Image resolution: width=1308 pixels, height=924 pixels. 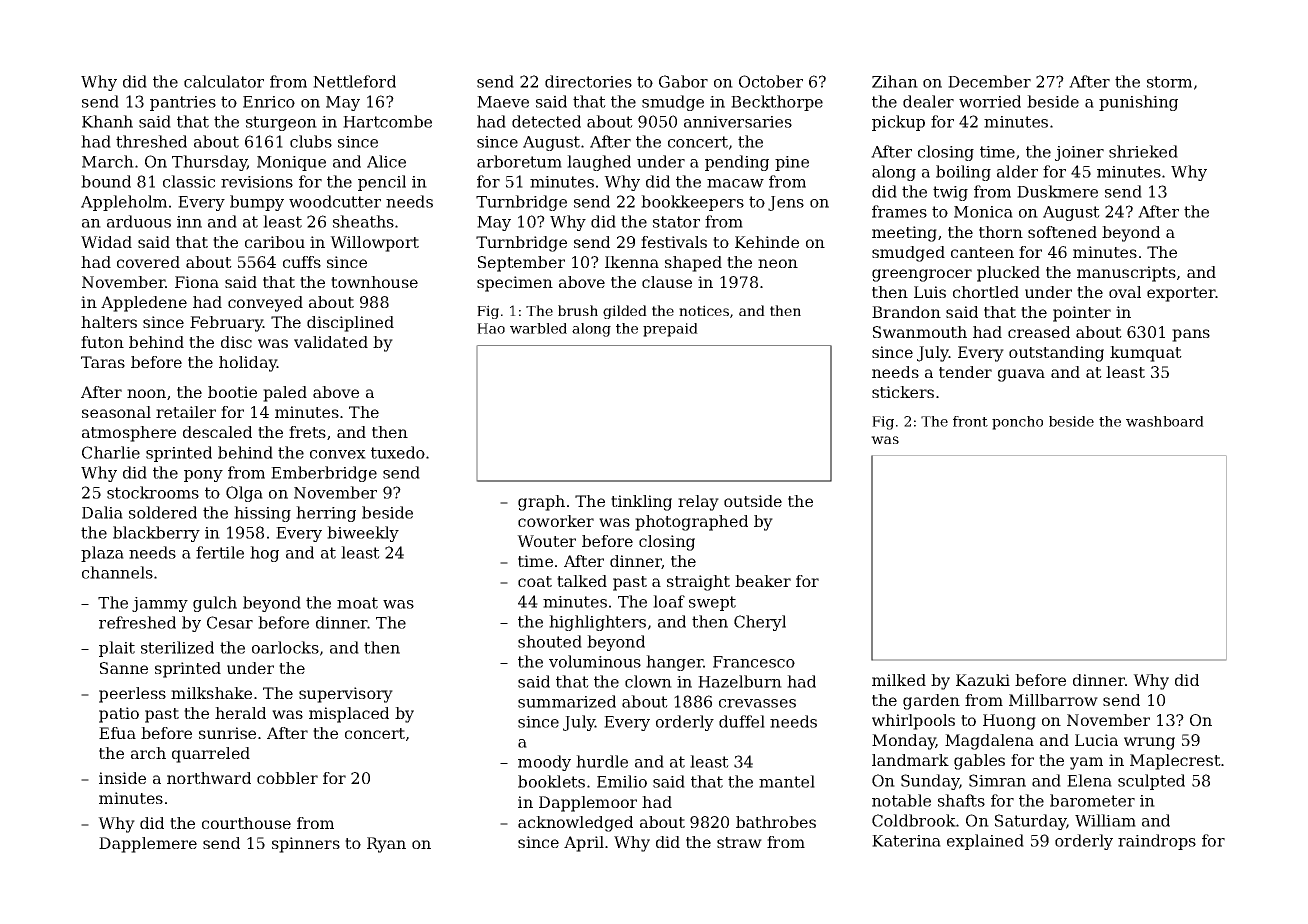 What do you see at coordinates (1143, 151) in the image?
I see `shrieked` at bounding box center [1143, 151].
